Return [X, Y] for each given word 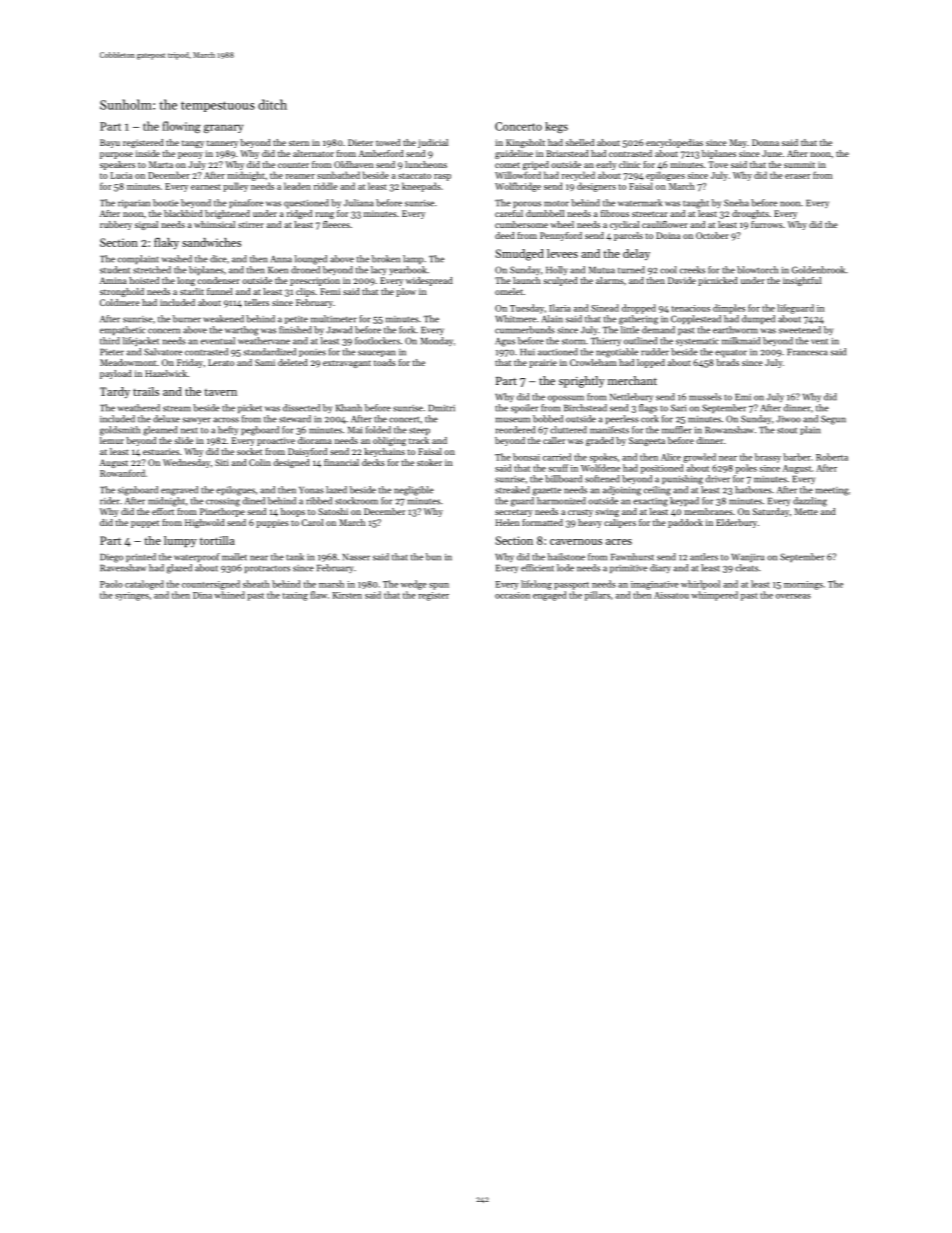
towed [388, 142]
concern [164, 331]
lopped [651, 363]
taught [696, 204]
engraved [179, 491]
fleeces [336, 224]
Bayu [110, 143]
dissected [301, 408]
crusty [580, 513]
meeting [832, 491]
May [738, 143]
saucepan [377, 353]
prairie [543, 363]
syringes [132, 596]
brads [728, 362]
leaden [297, 186]
